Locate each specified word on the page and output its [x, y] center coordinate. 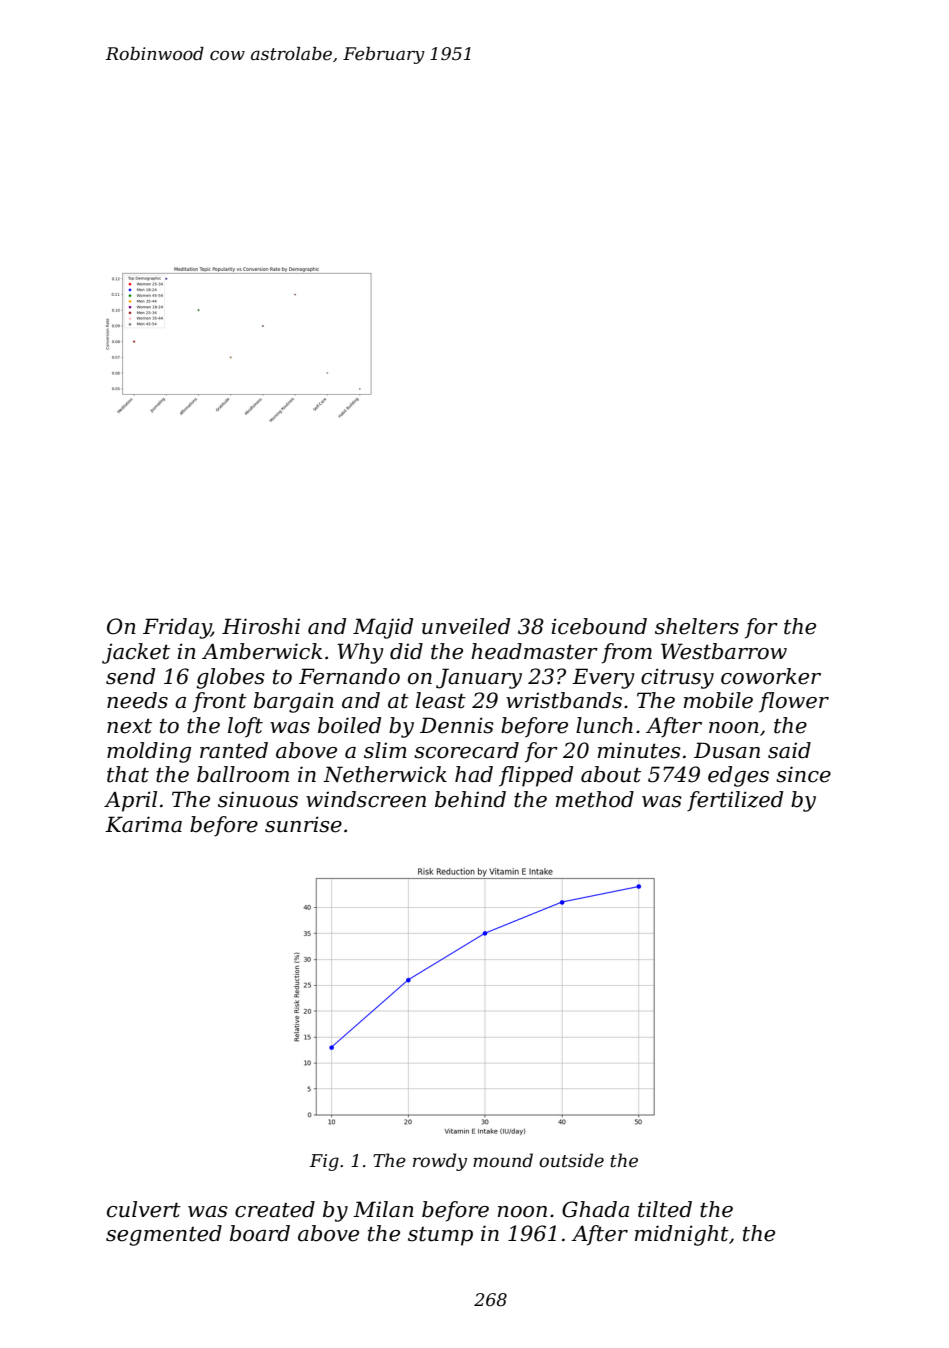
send [130, 676]
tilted [665, 1209]
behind [470, 799]
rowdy [440, 1162]
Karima [143, 824]
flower [794, 702]
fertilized [735, 801]
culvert [144, 1209]
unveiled [466, 626]
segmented [164, 1235]
